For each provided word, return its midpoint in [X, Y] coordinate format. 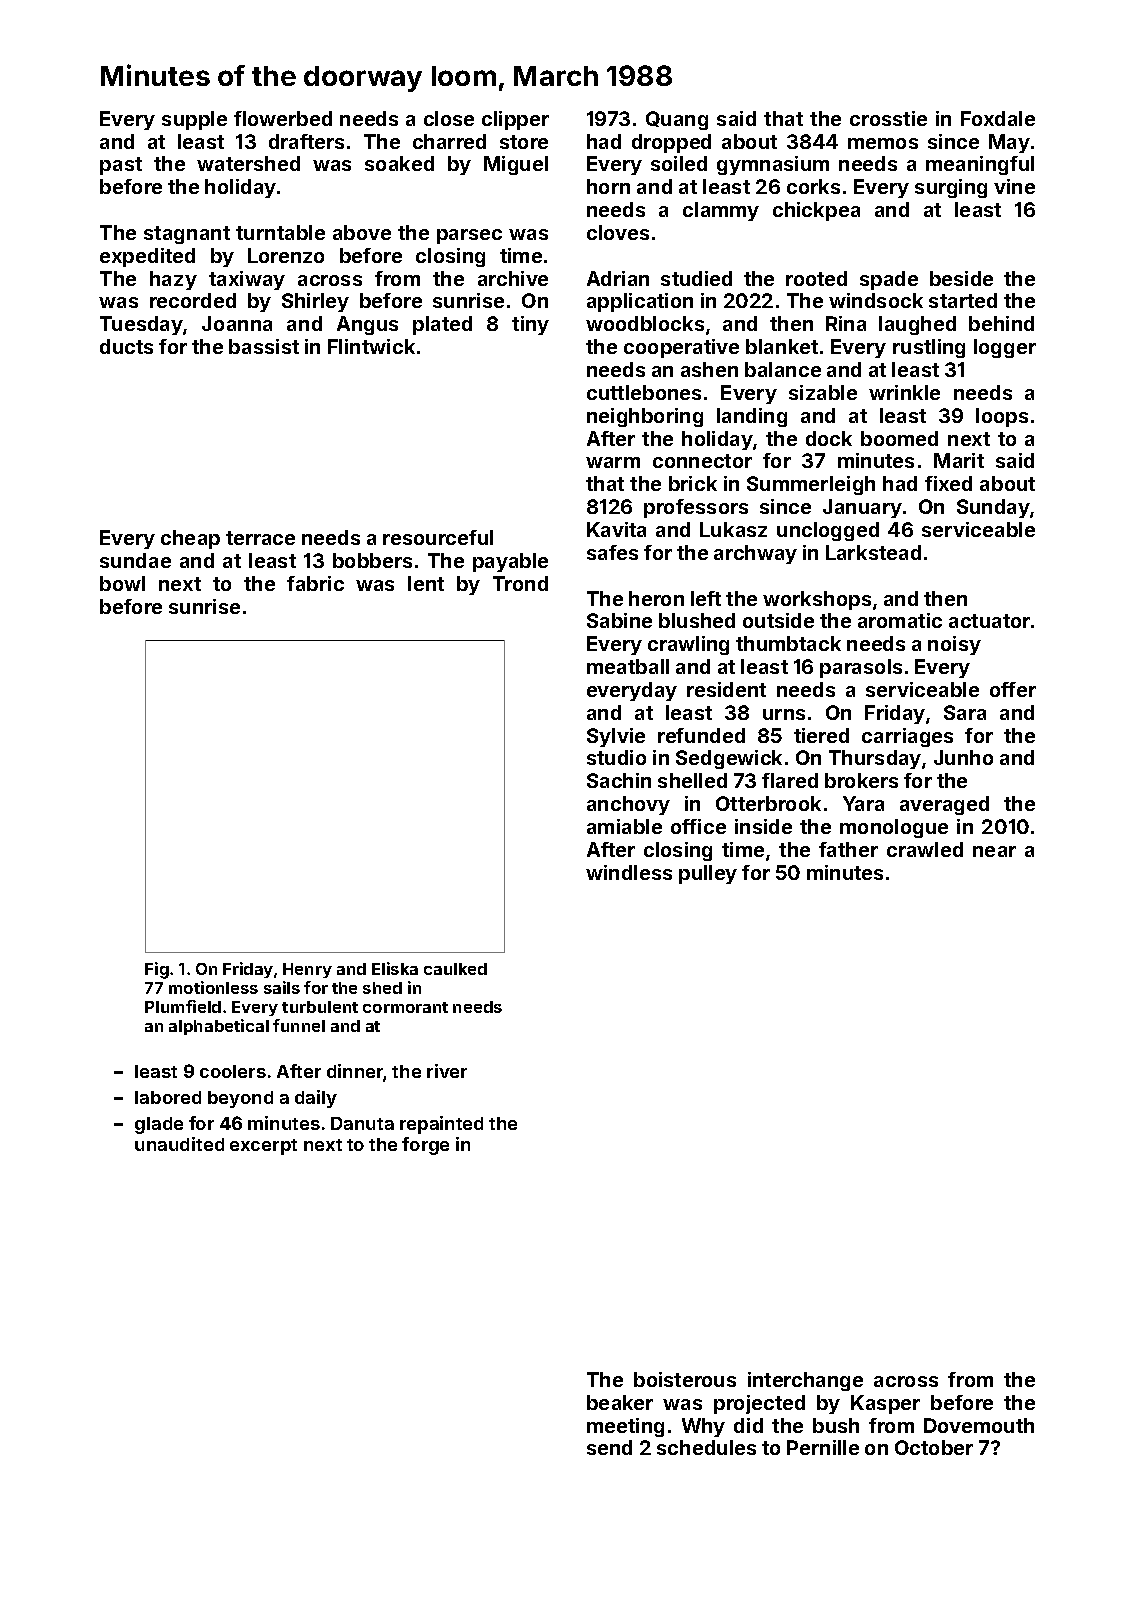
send [609, 1447]
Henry [307, 970]
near [994, 851]
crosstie [888, 118]
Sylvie [616, 737]
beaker [620, 1402]
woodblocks [645, 323]
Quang [677, 120]
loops [1002, 417]
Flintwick [371, 346]
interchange [805, 1381]
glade [159, 1125]
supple [194, 120]
